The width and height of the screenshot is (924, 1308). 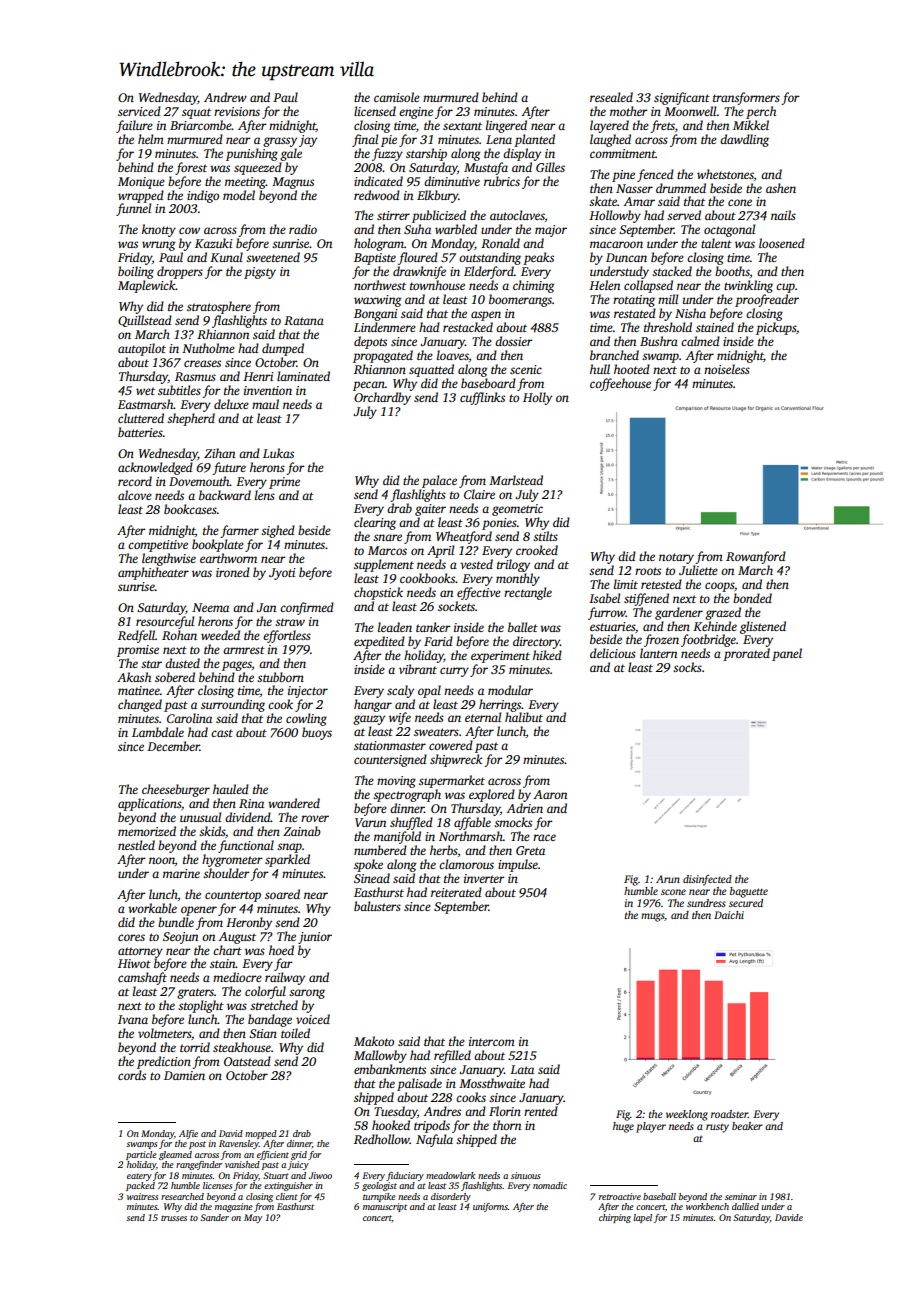 I want to click on resealed, so click(x=611, y=97).
